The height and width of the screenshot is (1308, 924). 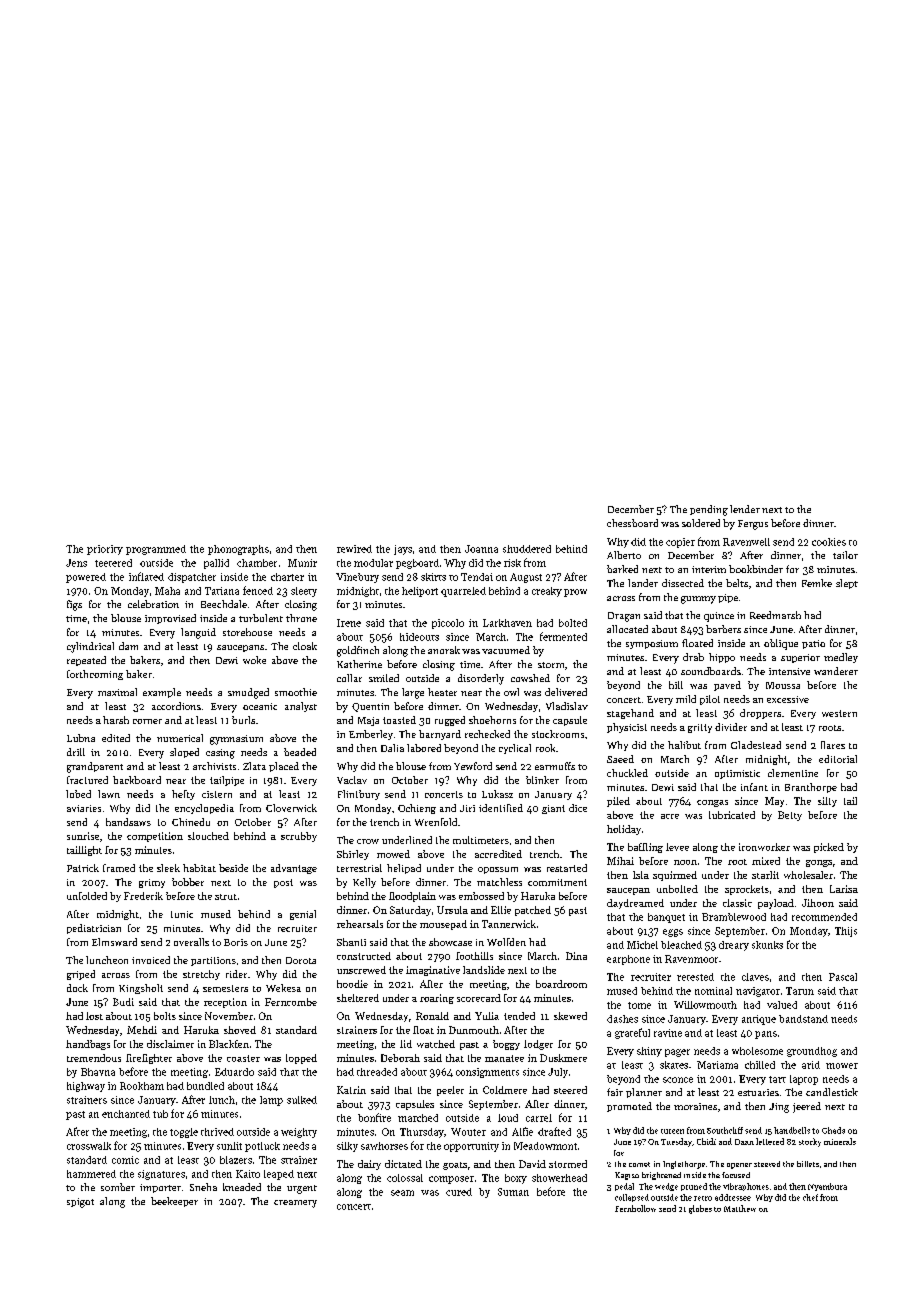 I want to click on forthcoming, so click(x=95, y=675).
